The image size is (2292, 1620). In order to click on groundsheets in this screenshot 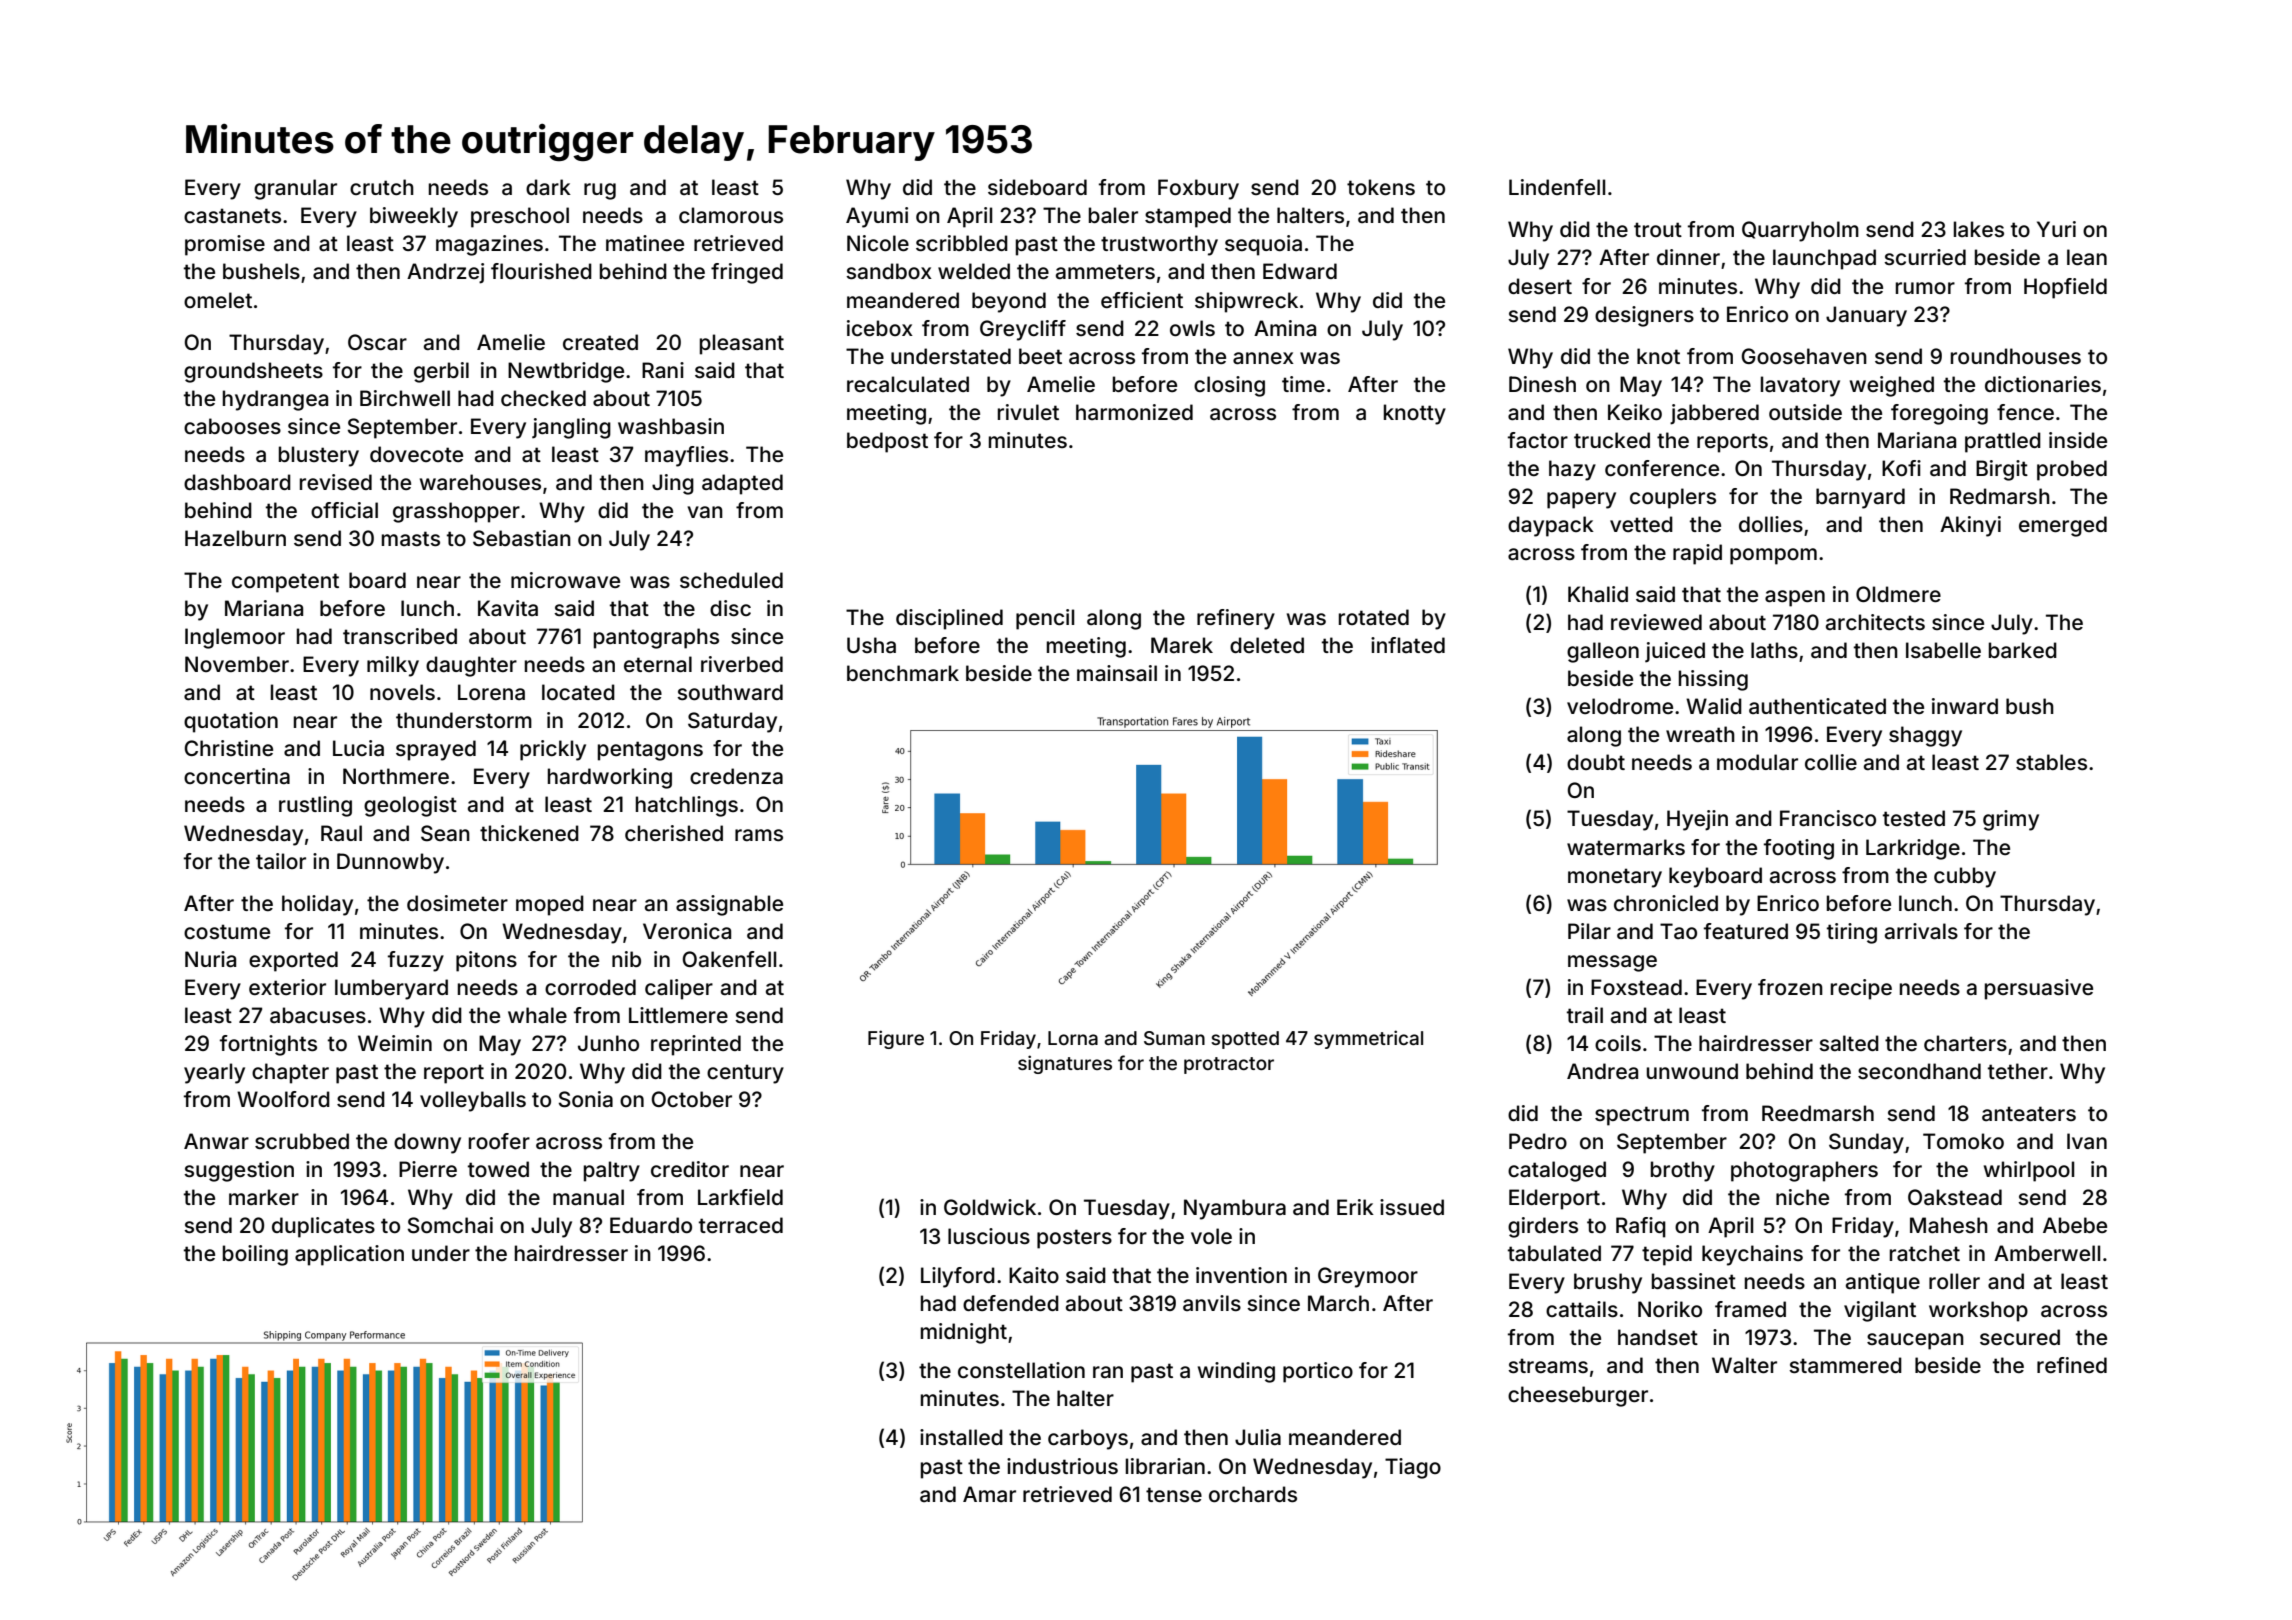, I will do `click(253, 372)`.
